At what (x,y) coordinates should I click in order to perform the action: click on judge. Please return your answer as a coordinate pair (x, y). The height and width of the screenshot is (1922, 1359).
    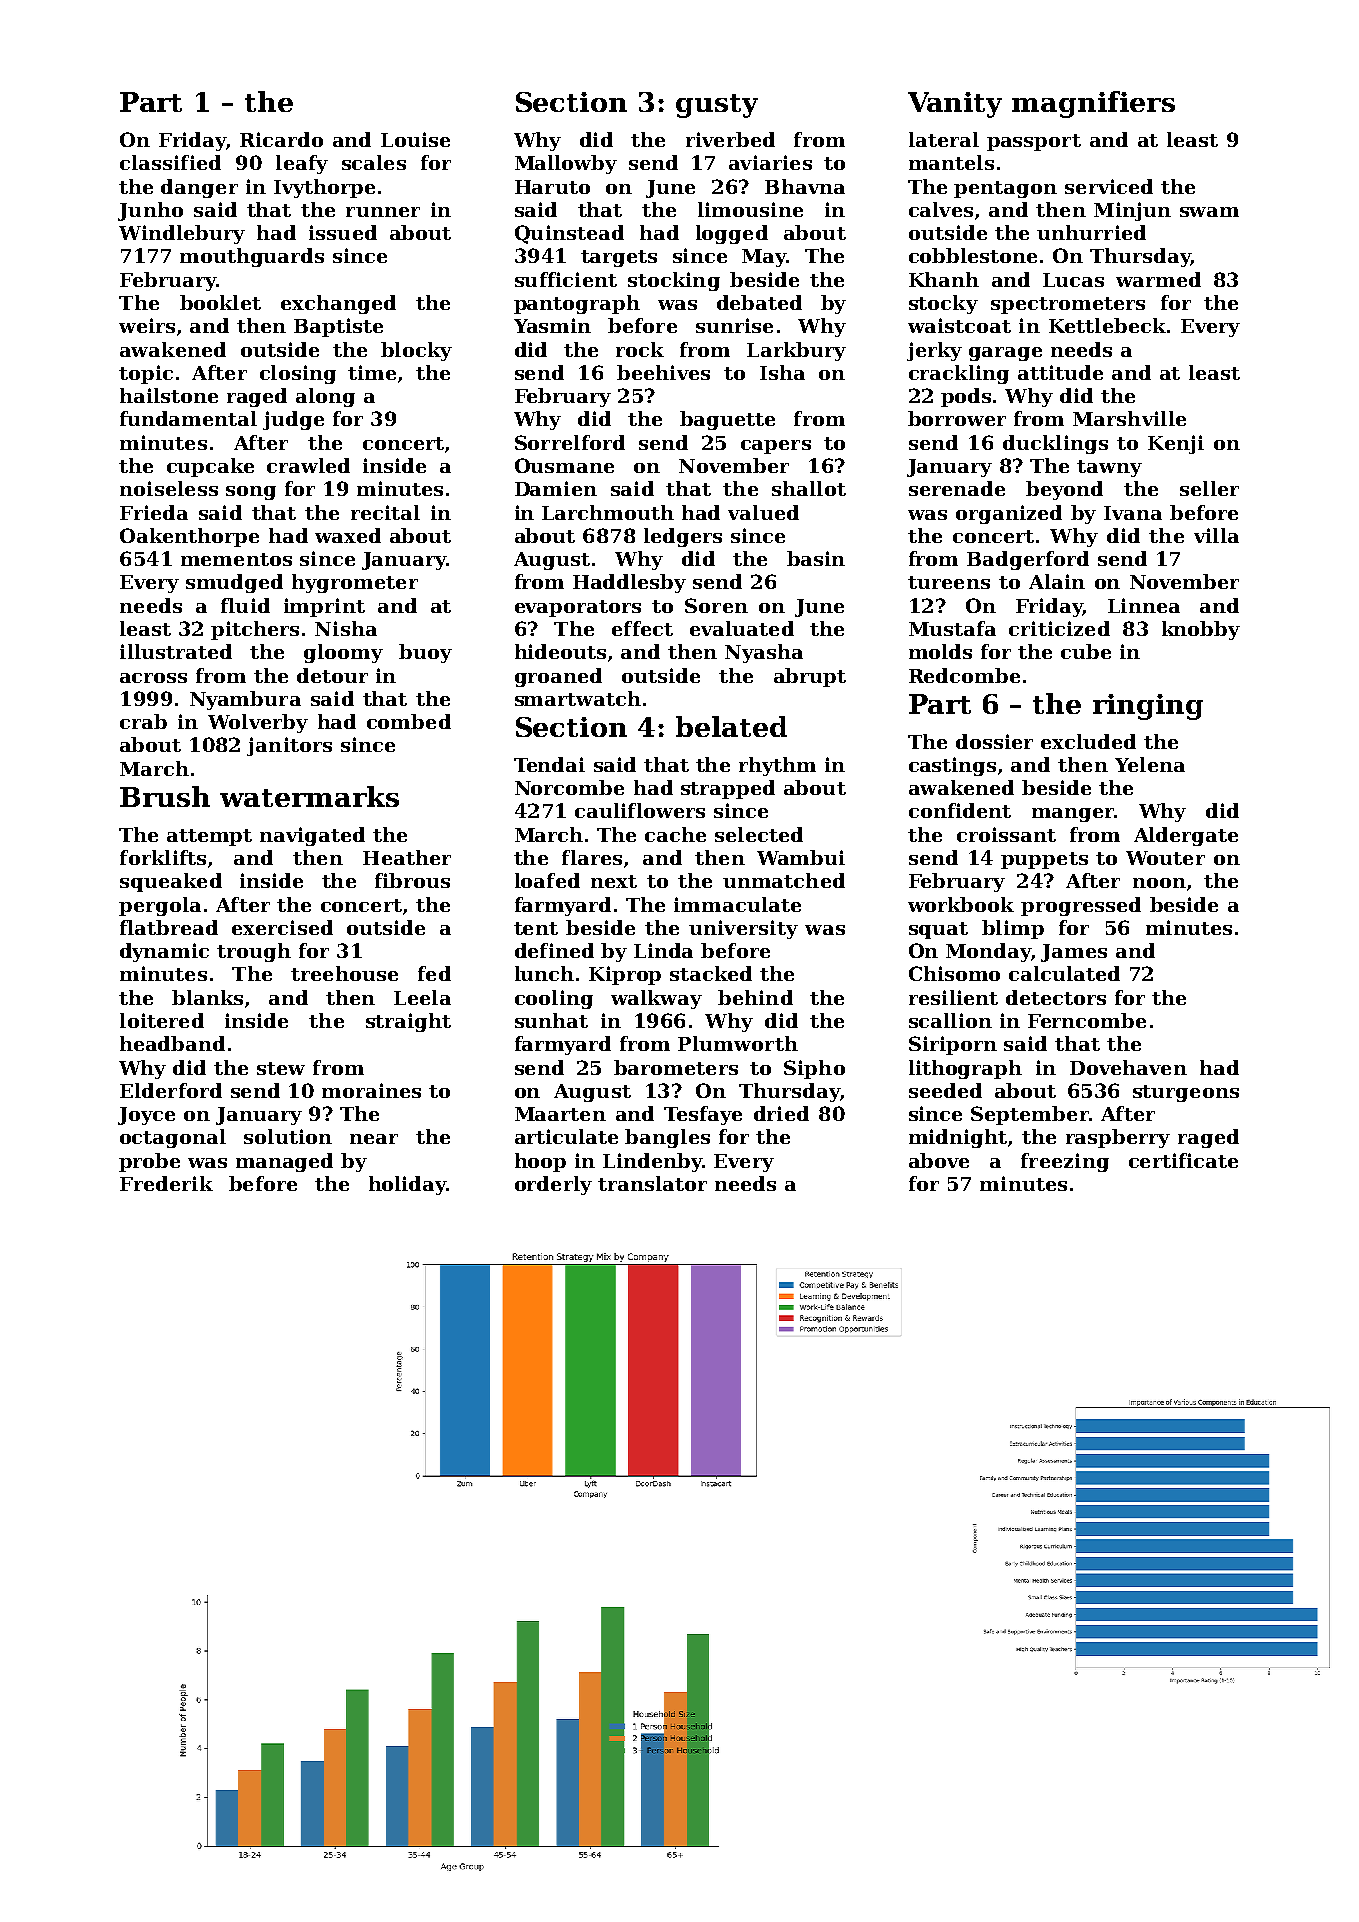
    Looking at the image, I should click on (293, 420).
